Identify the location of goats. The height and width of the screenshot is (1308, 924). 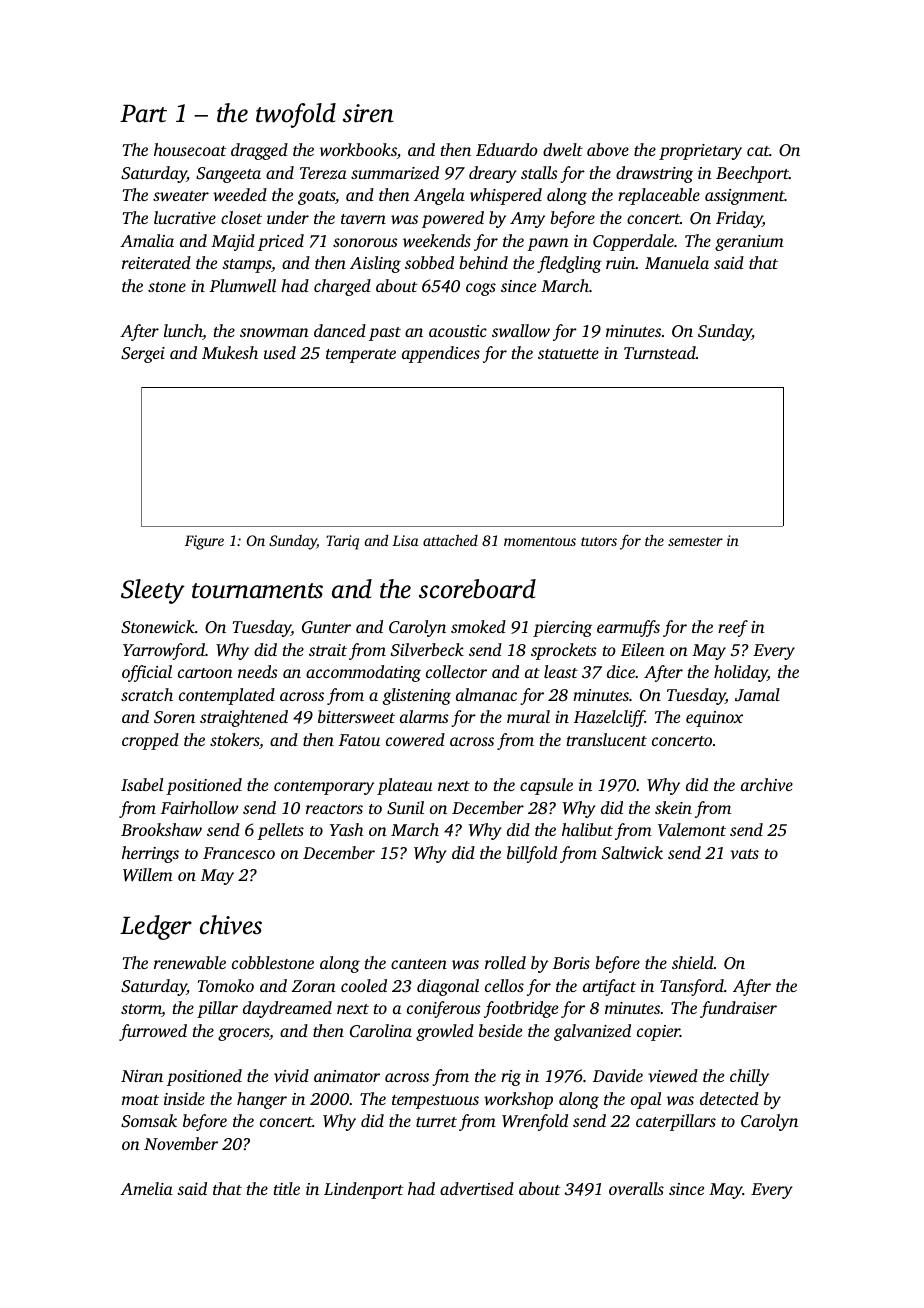
(316, 198).
